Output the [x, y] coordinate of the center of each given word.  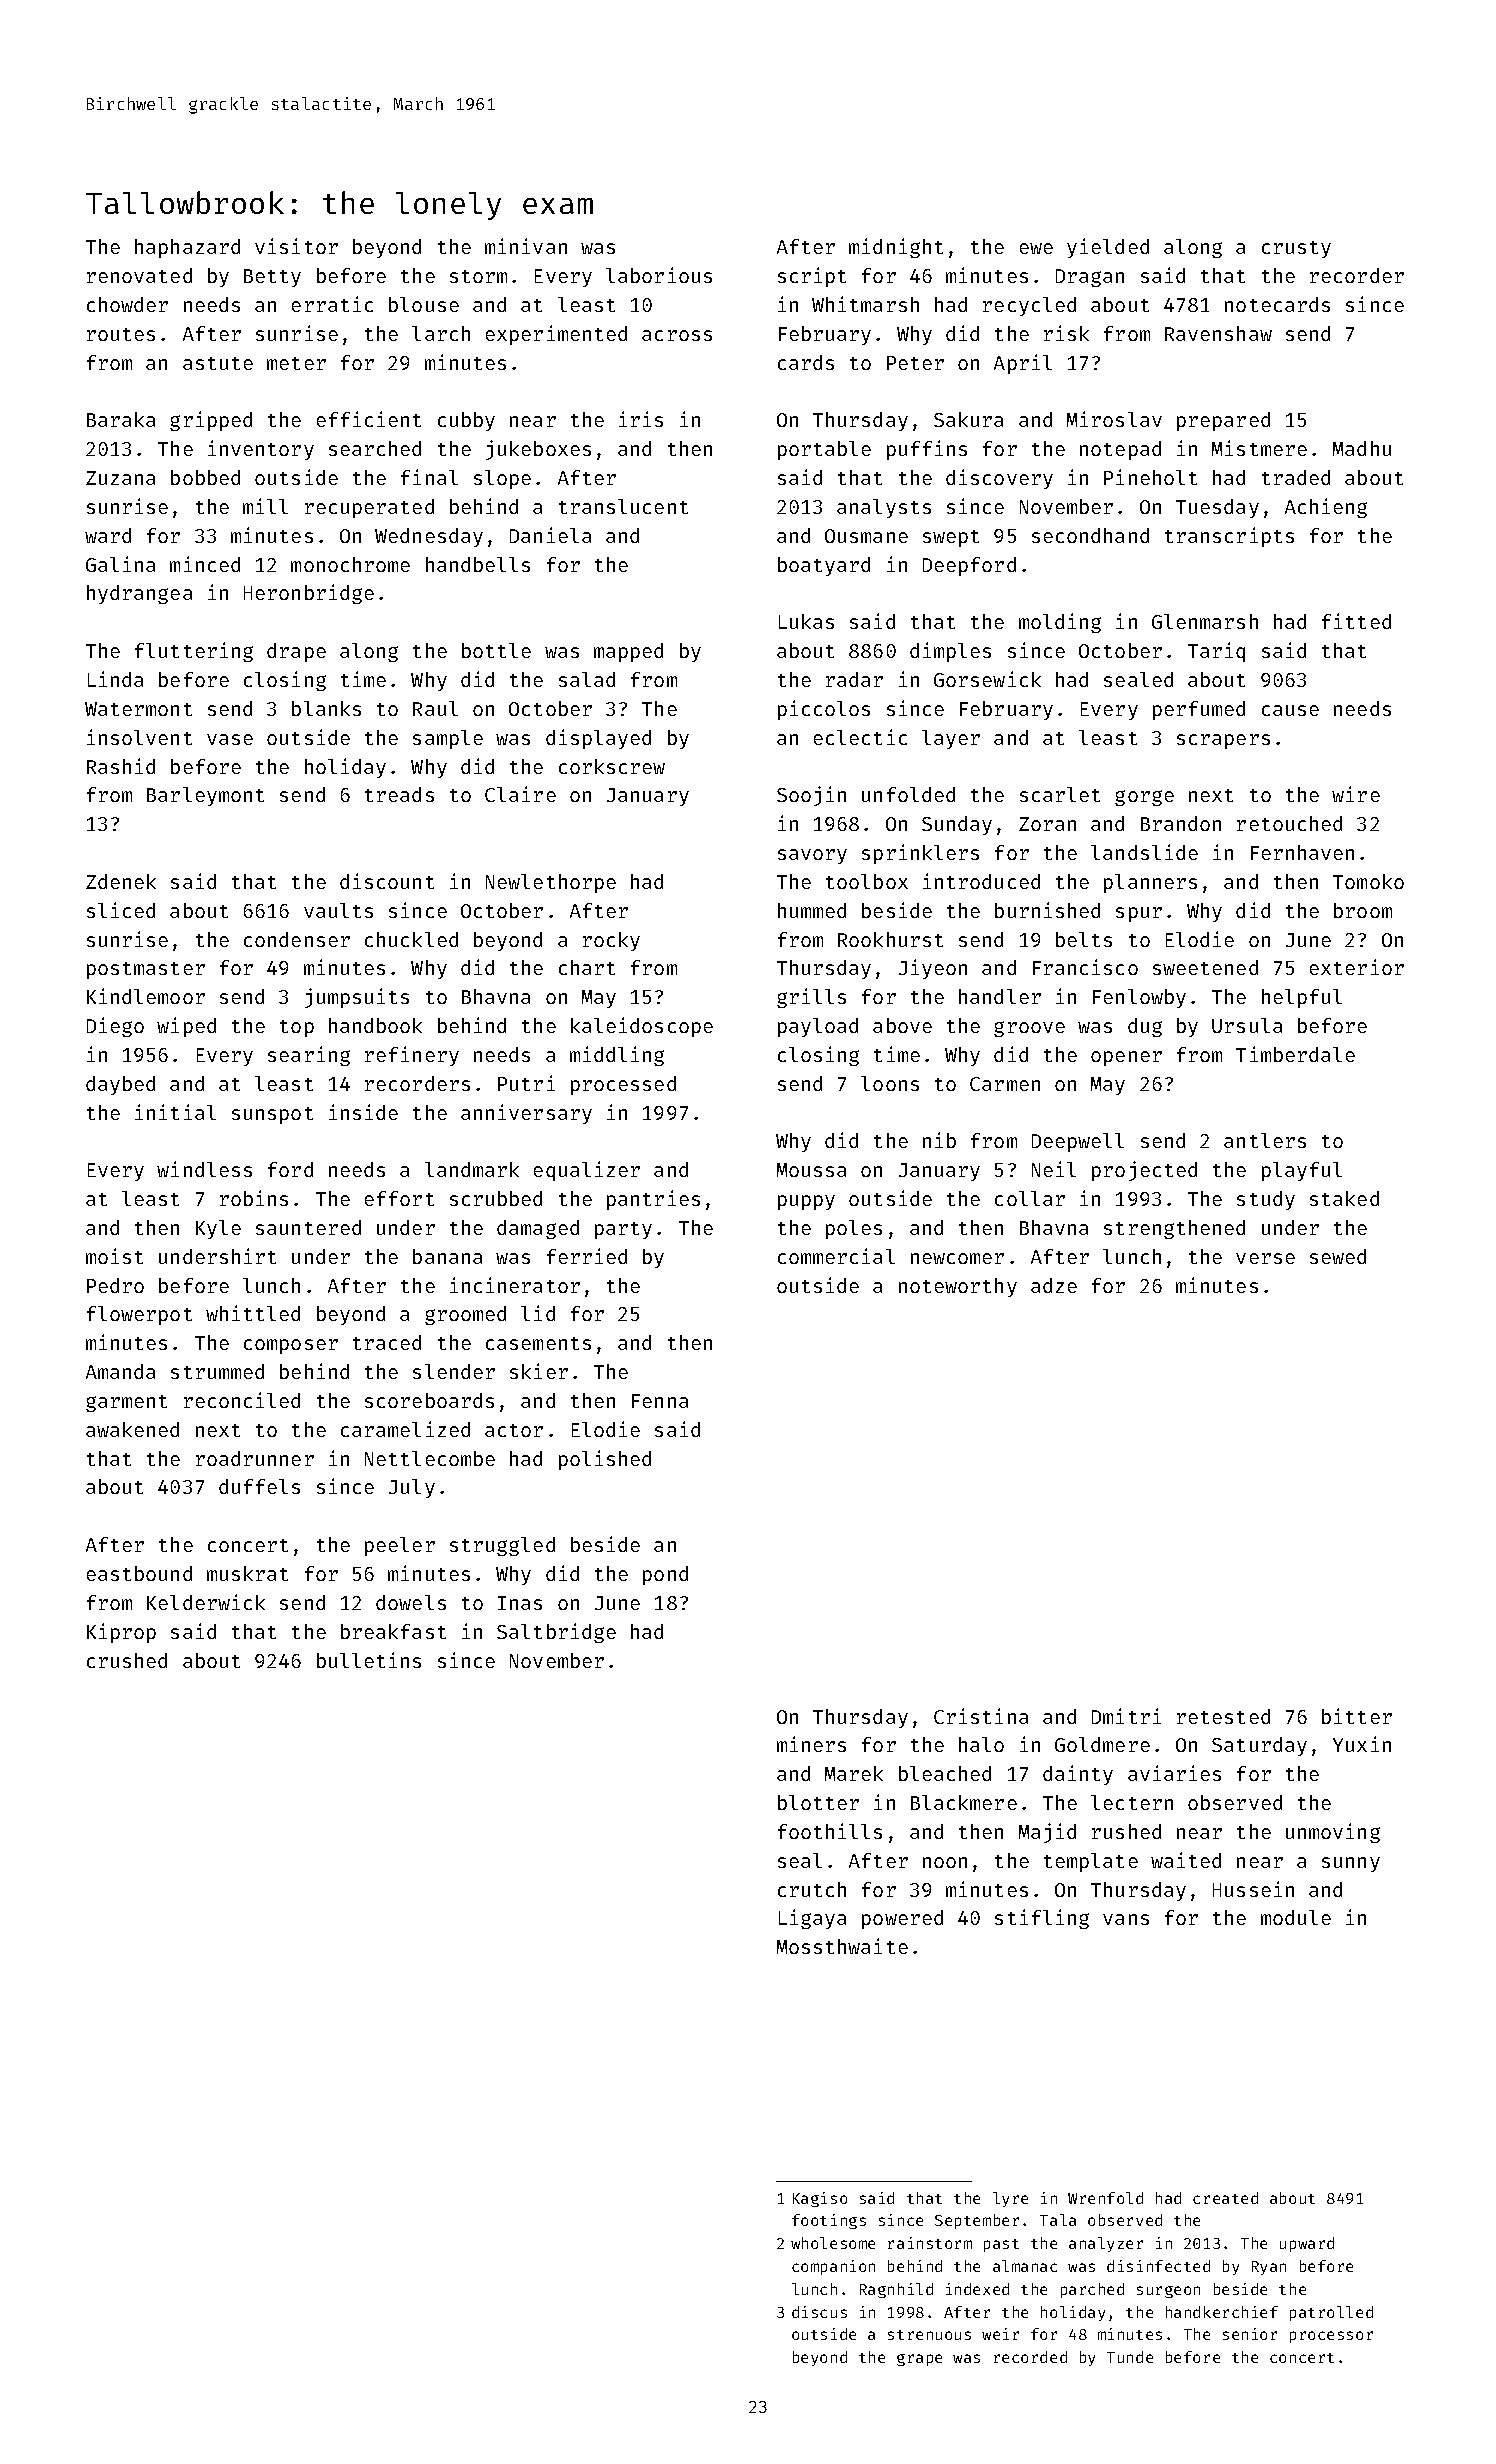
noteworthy [958, 1287]
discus [819, 2312]
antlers [1265, 1140]
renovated [139, 275]
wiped [186, 1027]
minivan [526, 246]
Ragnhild [896, 2290]
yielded [1108, 248]
